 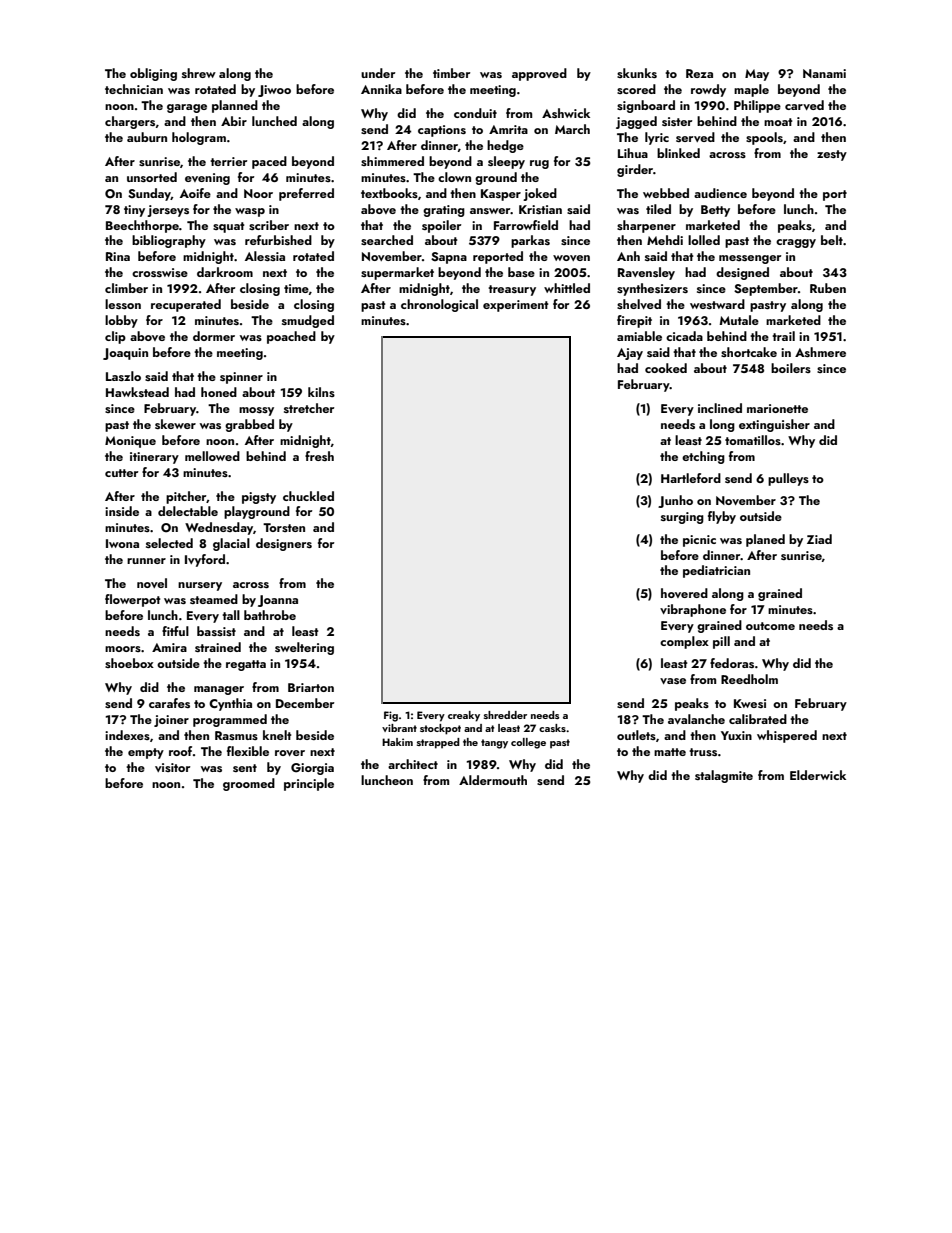 What do you see at coordinates (770, 626) in the screenshot?
I see `outcome` at bounding box center [770, 626].
